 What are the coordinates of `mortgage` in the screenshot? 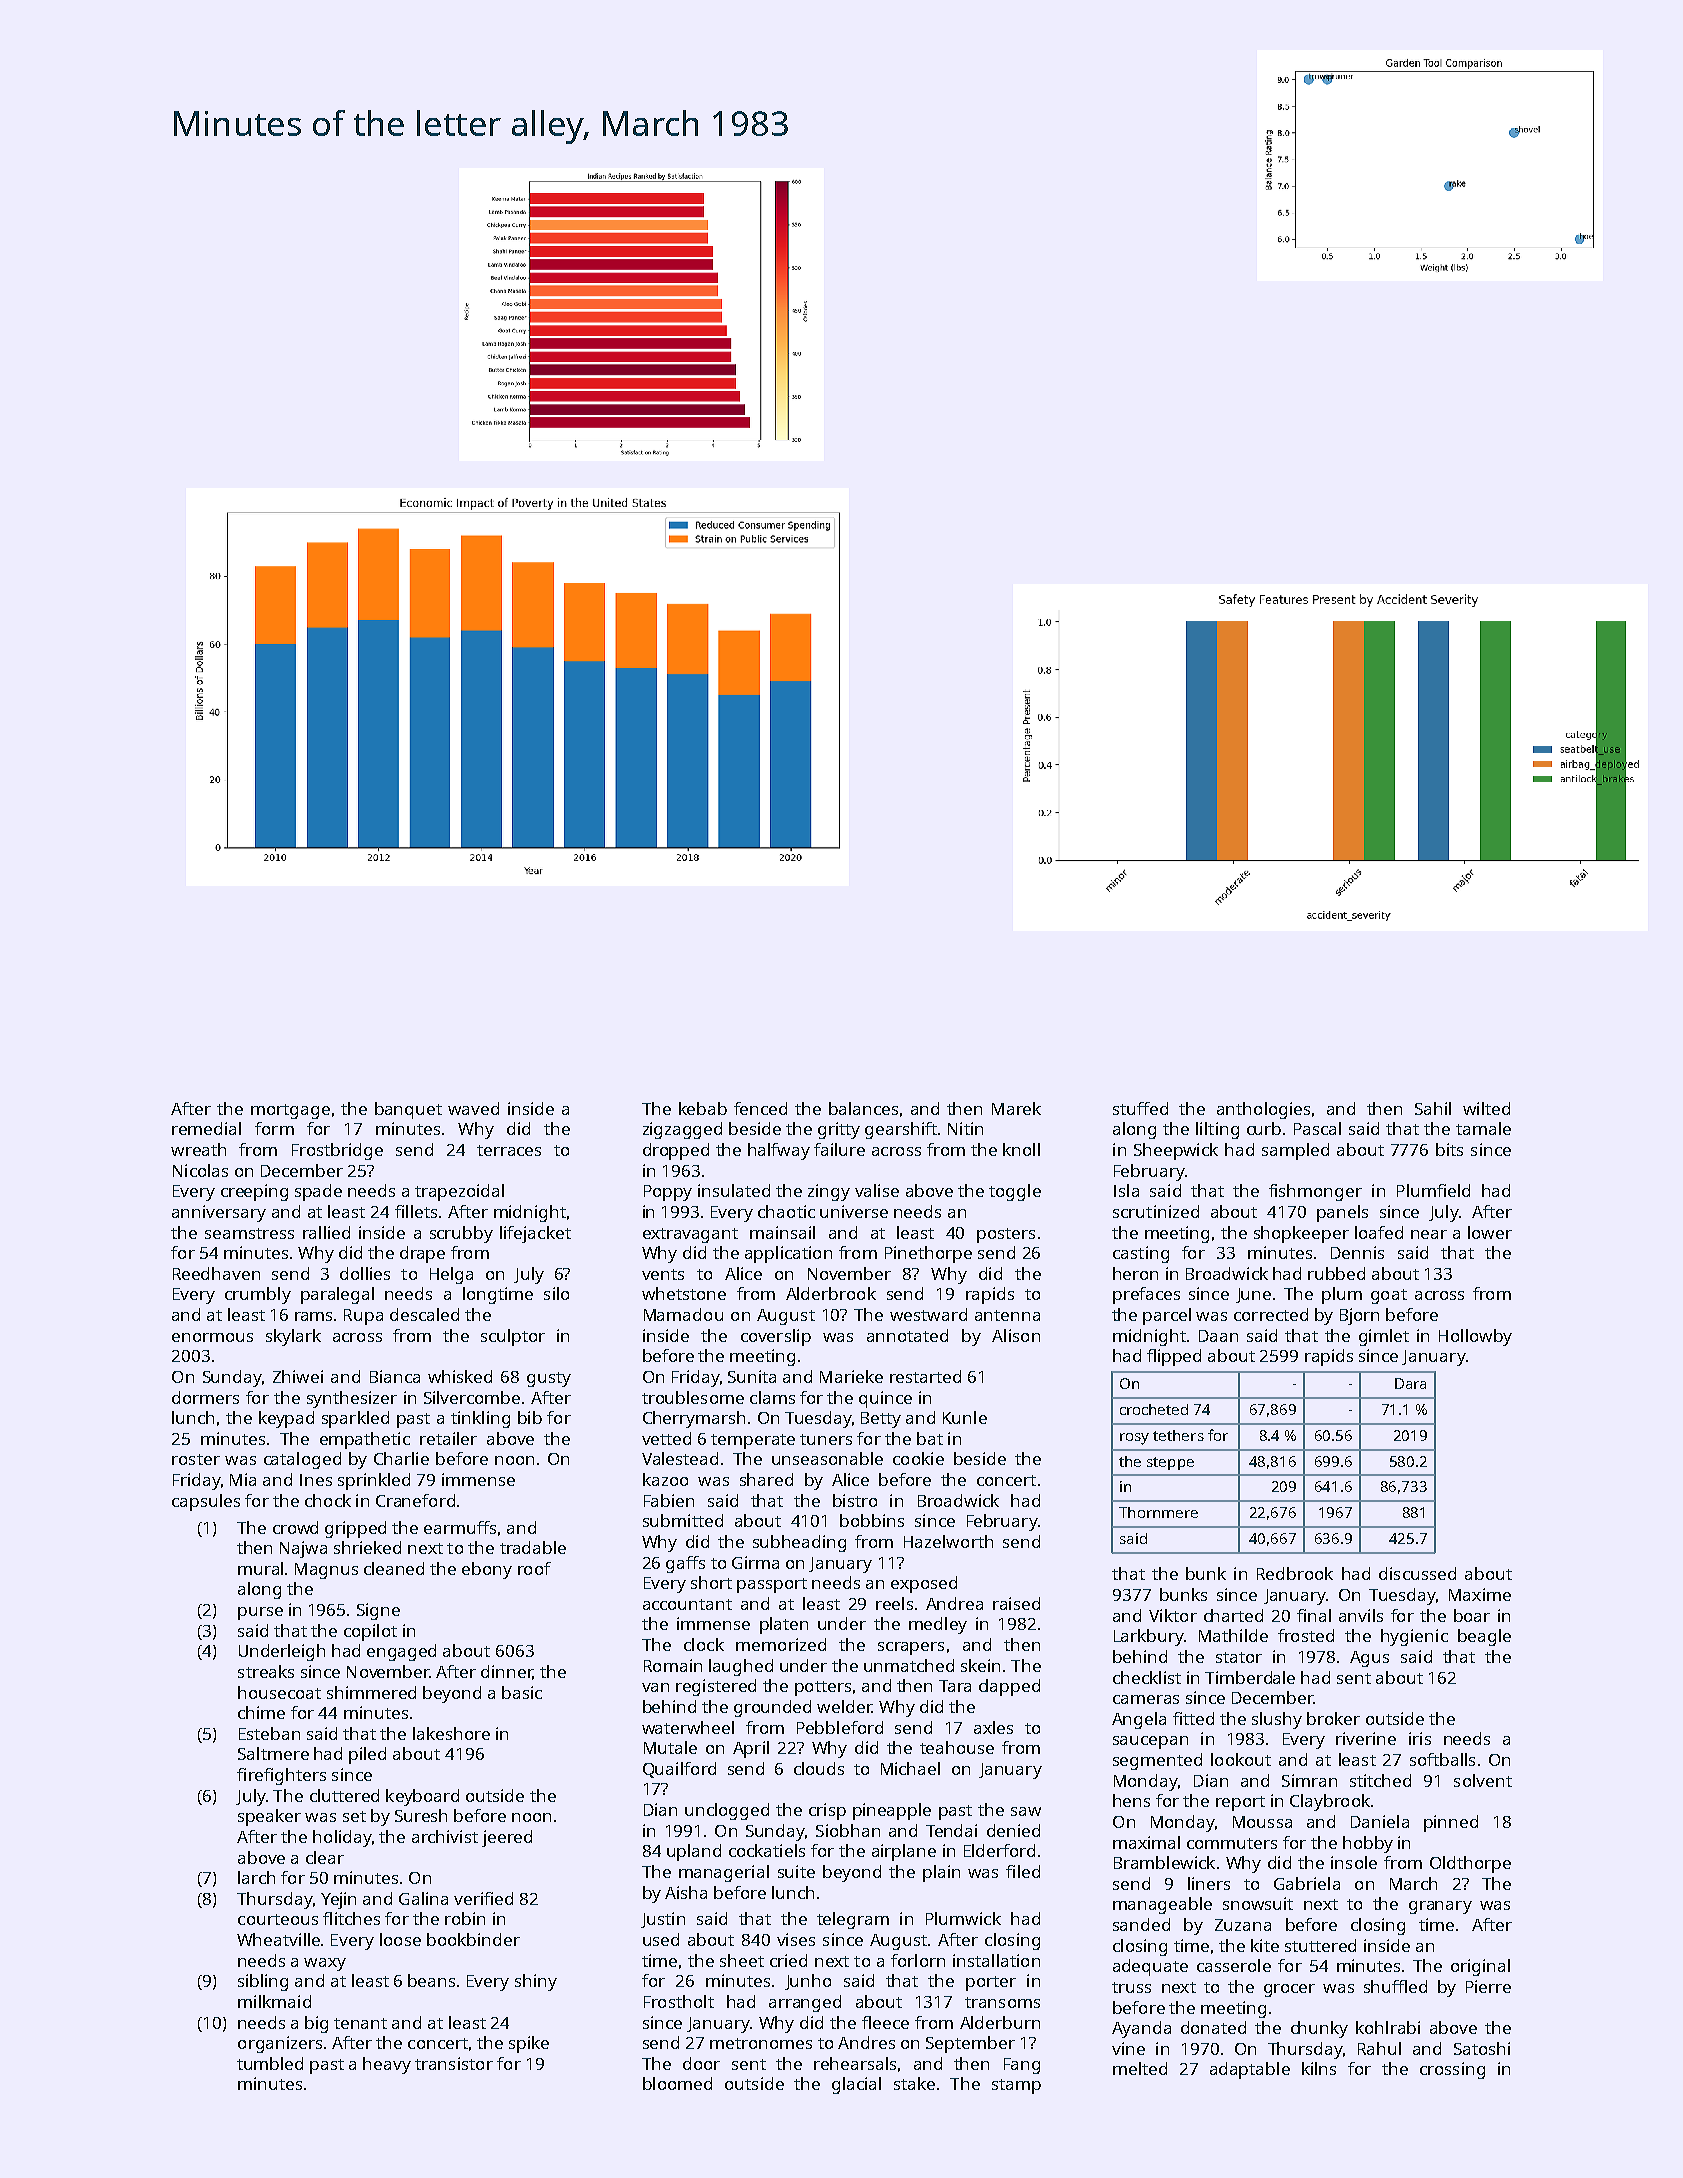 It's located at (290, 1111).
